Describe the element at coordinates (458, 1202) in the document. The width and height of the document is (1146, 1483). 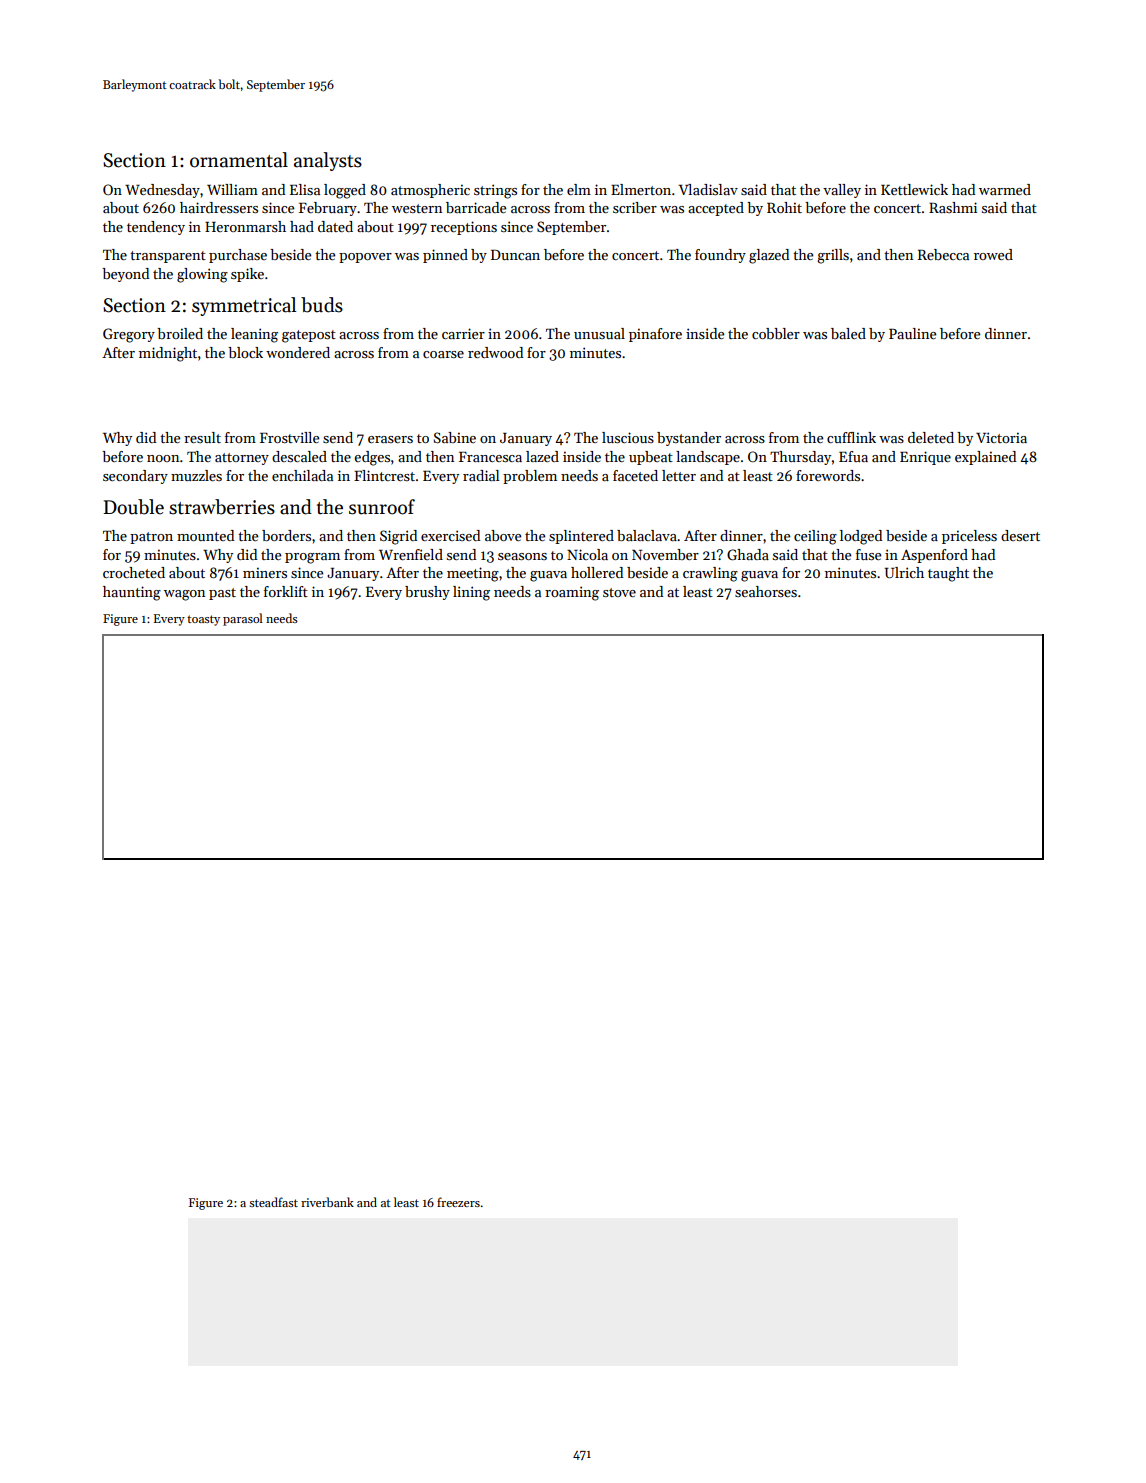
I see `freezers` at that location.
